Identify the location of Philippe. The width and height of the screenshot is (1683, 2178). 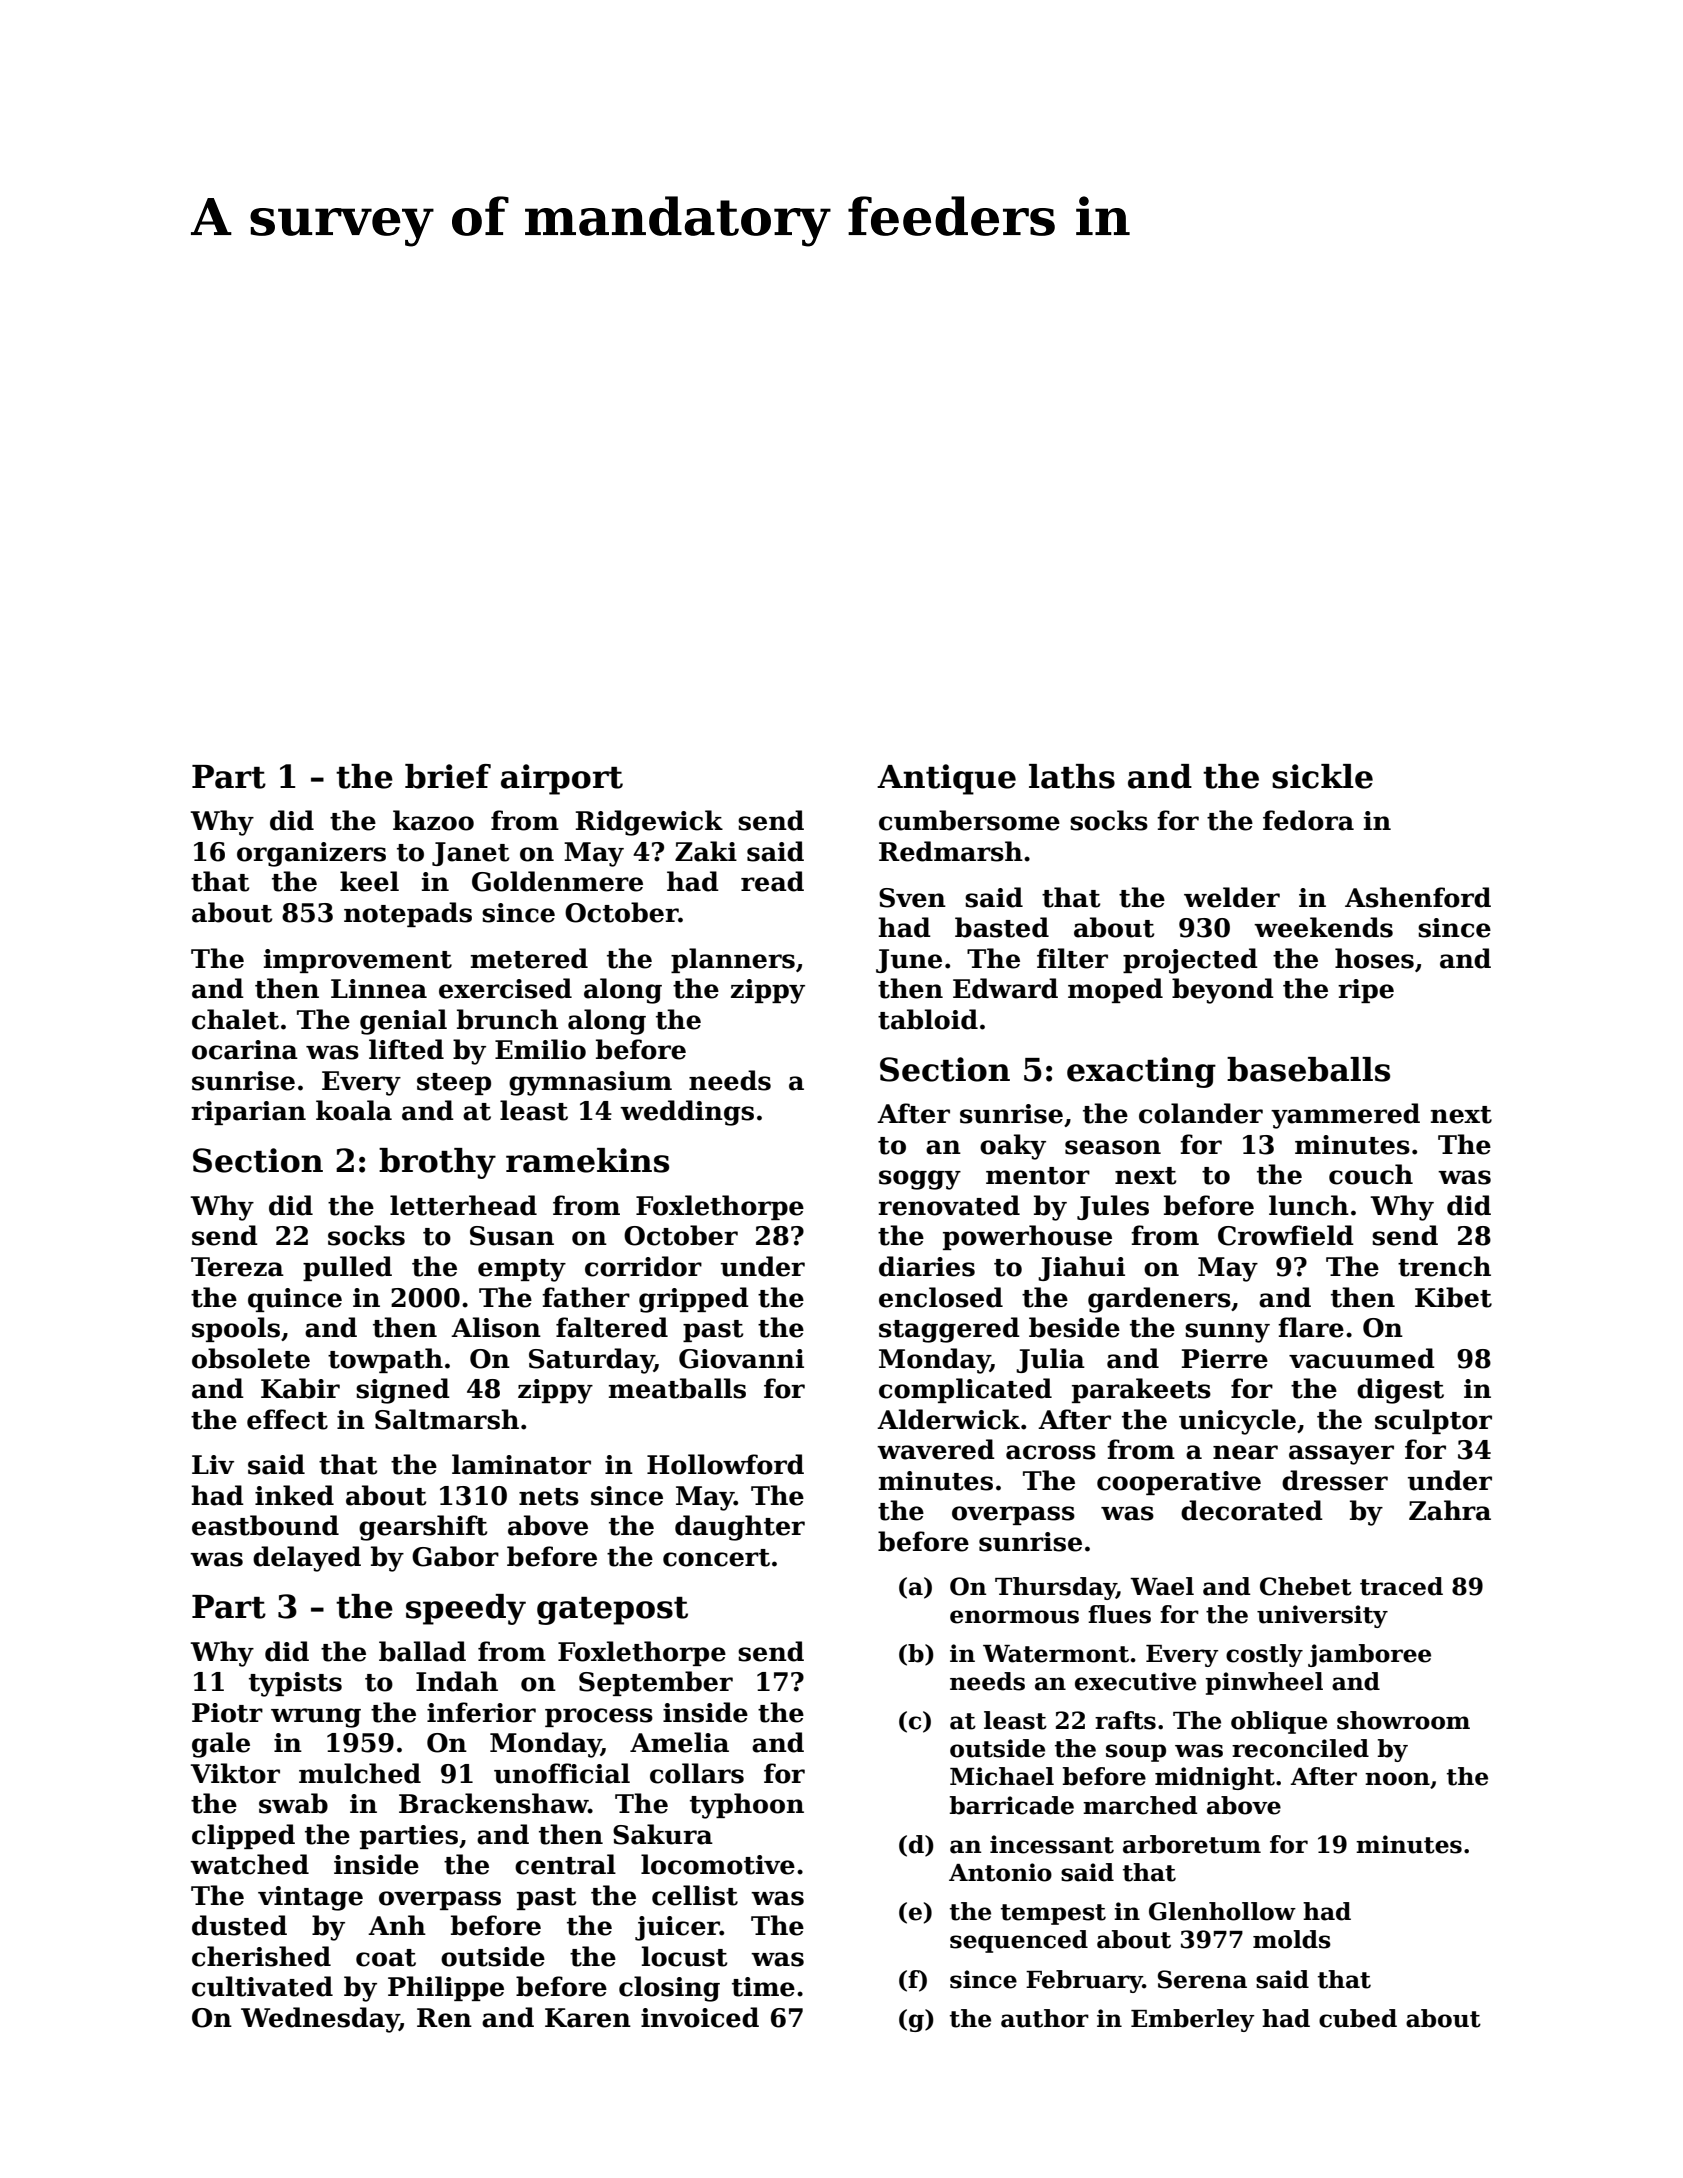
(446, 1988).
